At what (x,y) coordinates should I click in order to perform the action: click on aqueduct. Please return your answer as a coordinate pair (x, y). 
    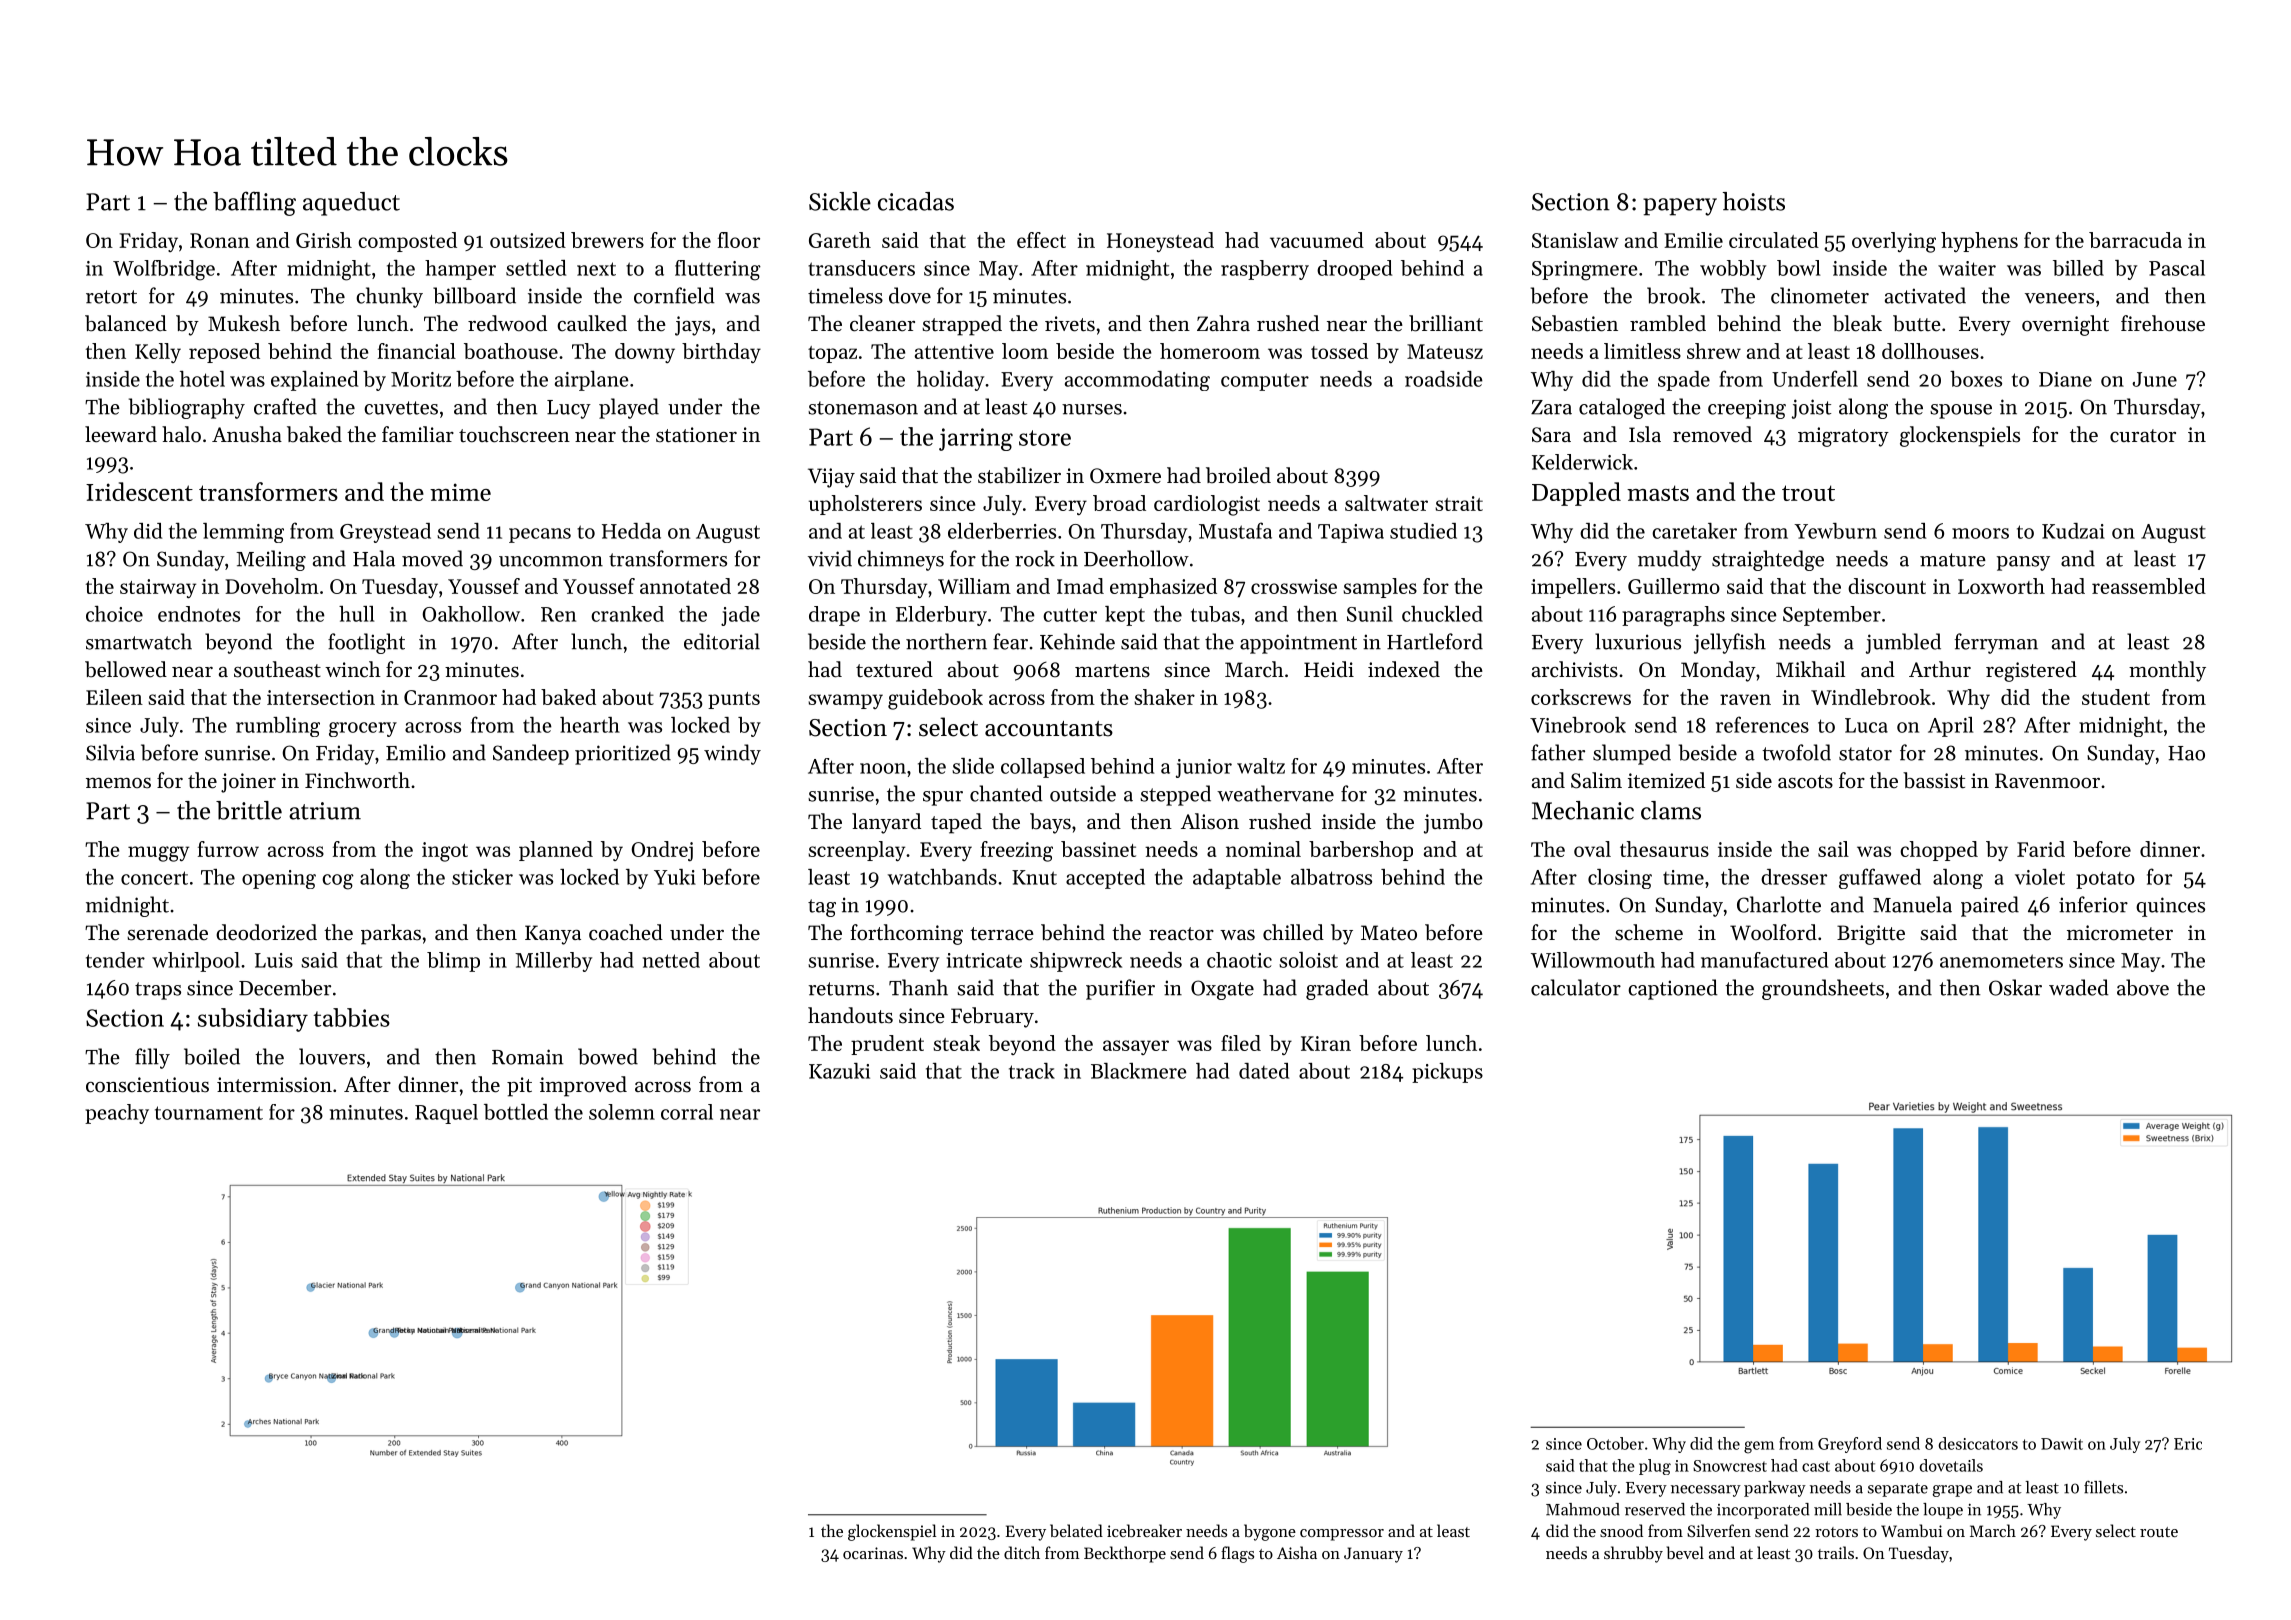
    Looking at the image, I should click on (351, 204).
